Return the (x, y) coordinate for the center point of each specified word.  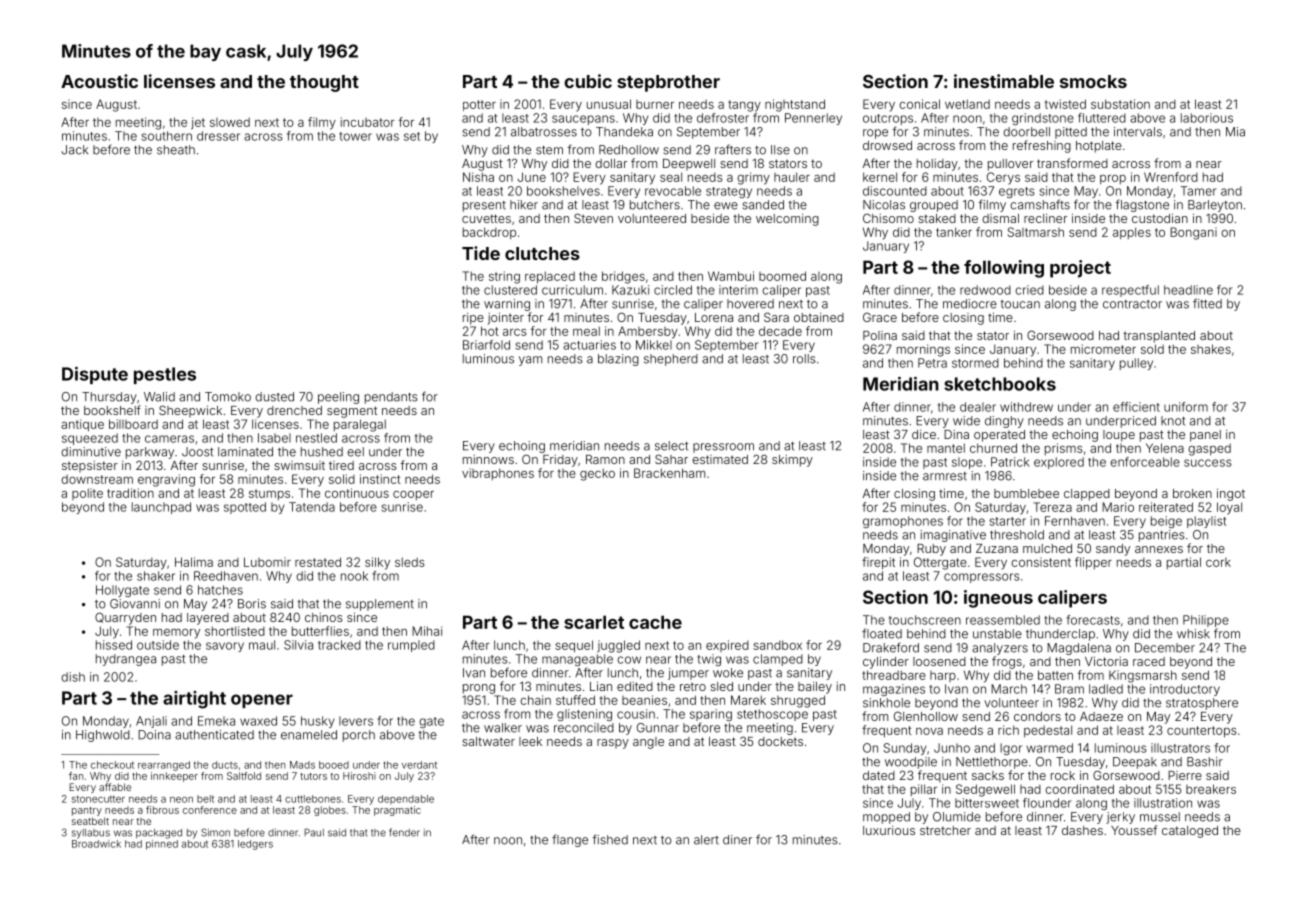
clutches (542, 253)
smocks (1093, 81)
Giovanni (135, 604)
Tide (481, 253)
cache (655, 622)
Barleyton (1215, 206)
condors (1037, 716)
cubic (588, 81)
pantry (87, 811)
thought (324, 83)
